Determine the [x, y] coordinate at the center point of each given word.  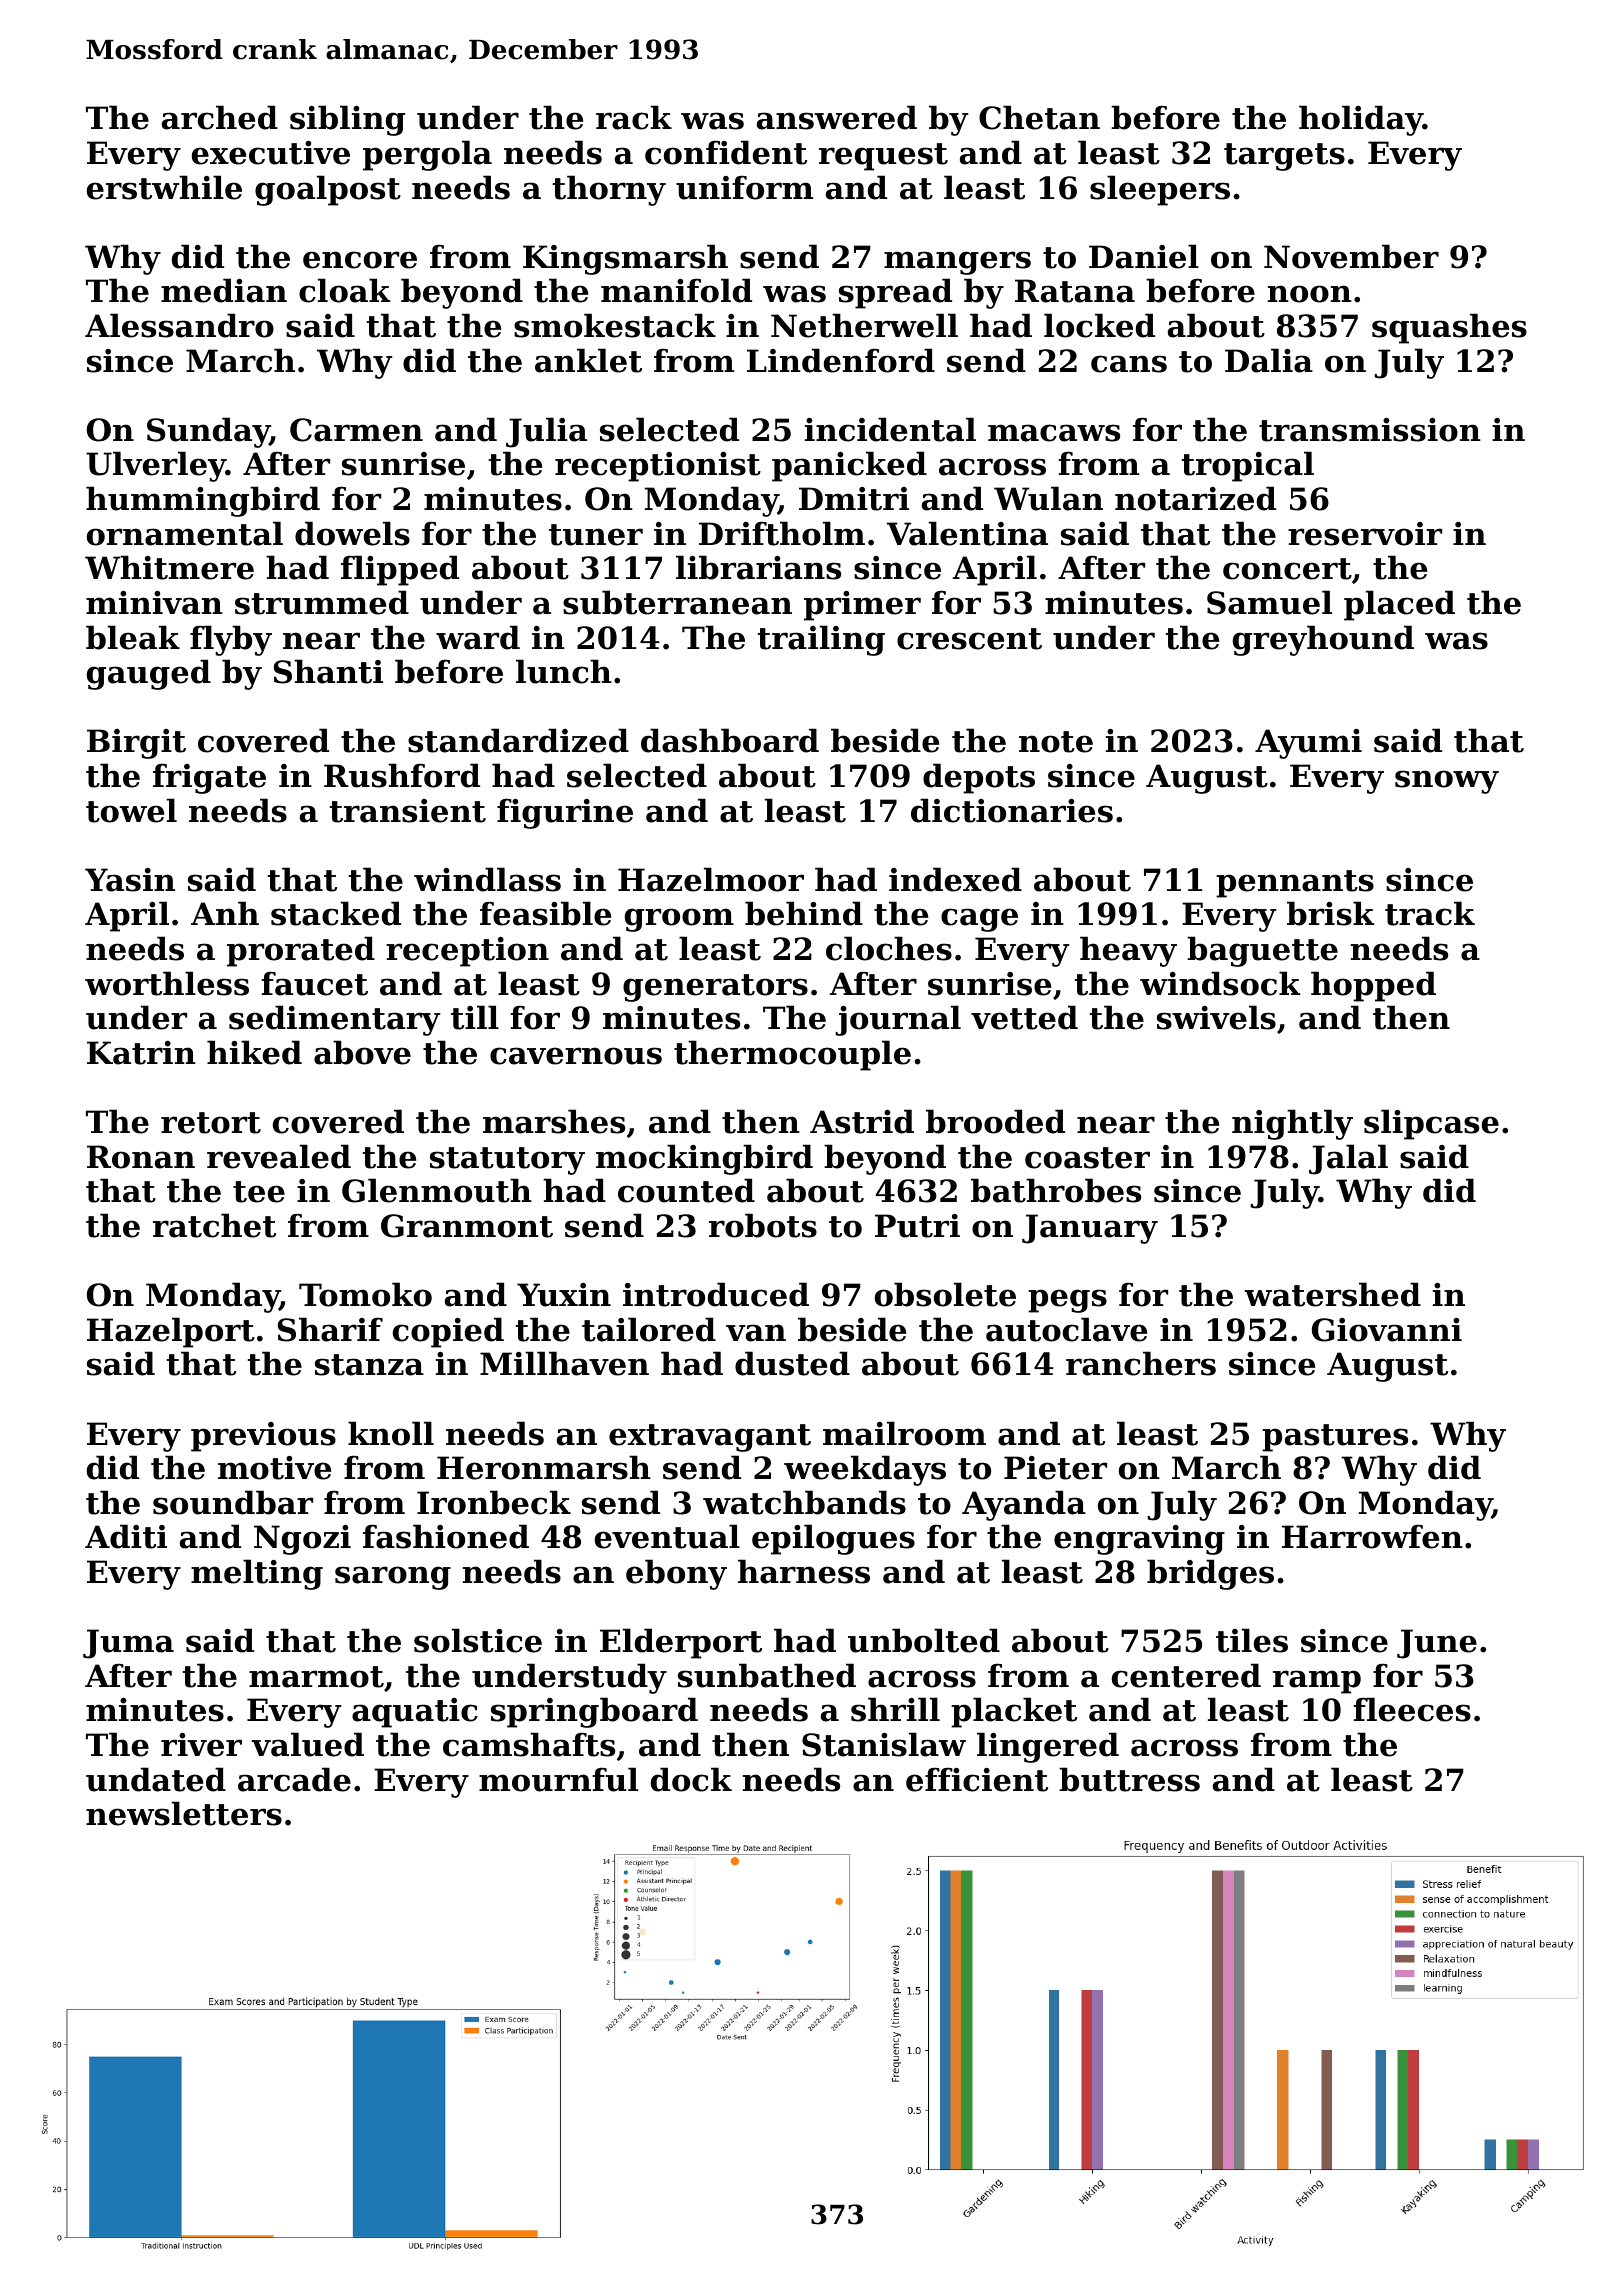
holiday [1361, 120]
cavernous [576, 1056]
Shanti [328, 671]
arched [220, 117]
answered [837, 117]
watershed [1333, 1294]
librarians [758, 567]
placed [1399, 605]
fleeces [1412, 1709]
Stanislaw [884, 1744]
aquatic [415, 1713]
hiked [254, 1052]
